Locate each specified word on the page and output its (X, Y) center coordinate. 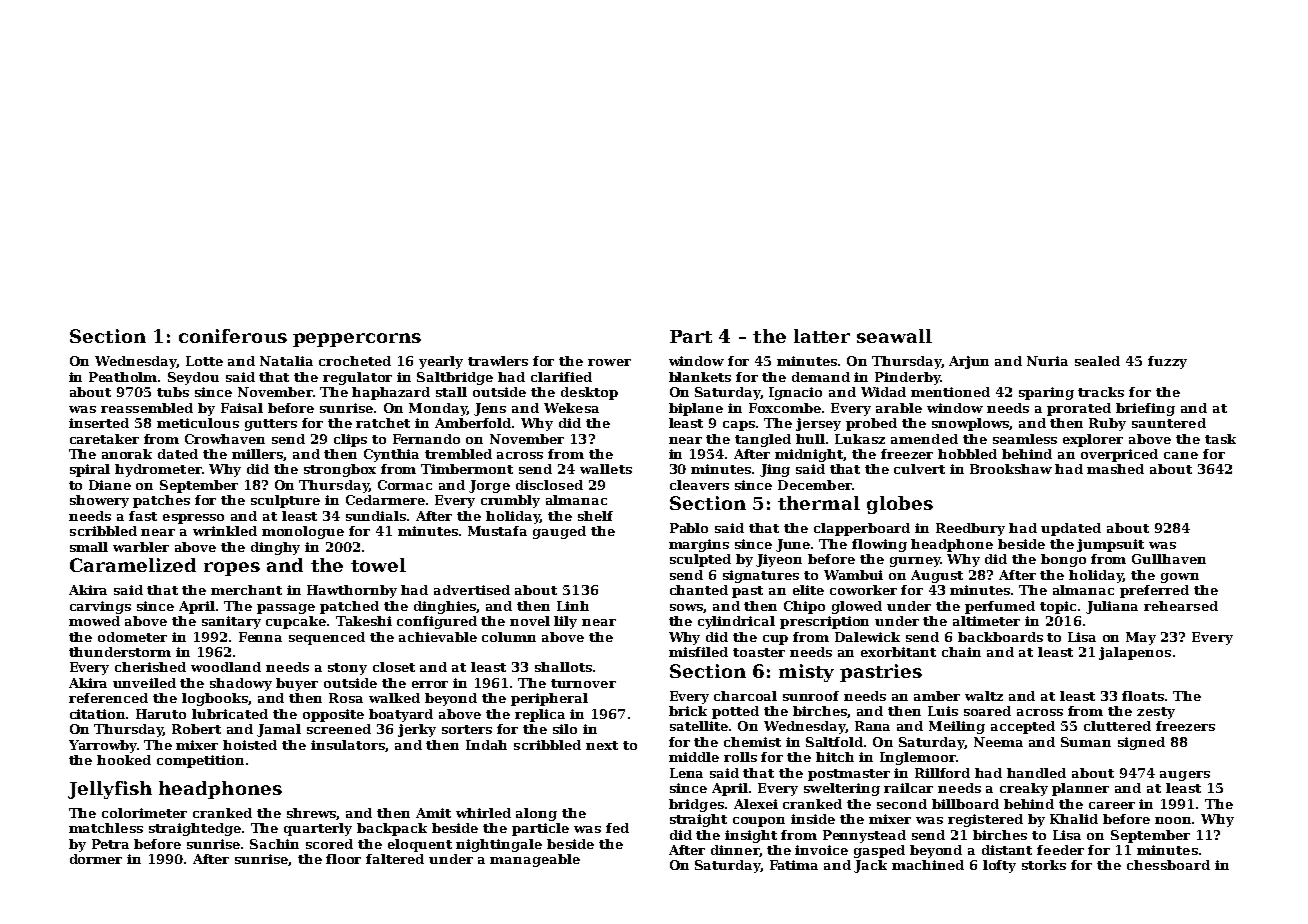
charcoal (745, 696)
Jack (870, 866)
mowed (94, 621)
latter (822, 336)
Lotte (204, 361)
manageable (535, 860)
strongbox (340, 470)
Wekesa (571, 408)
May (1141, 638)
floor (343, 859)
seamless (1025, 439)
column (509, 637)
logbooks (215, 699)
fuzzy (1167, 362)
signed (1141, 743)
